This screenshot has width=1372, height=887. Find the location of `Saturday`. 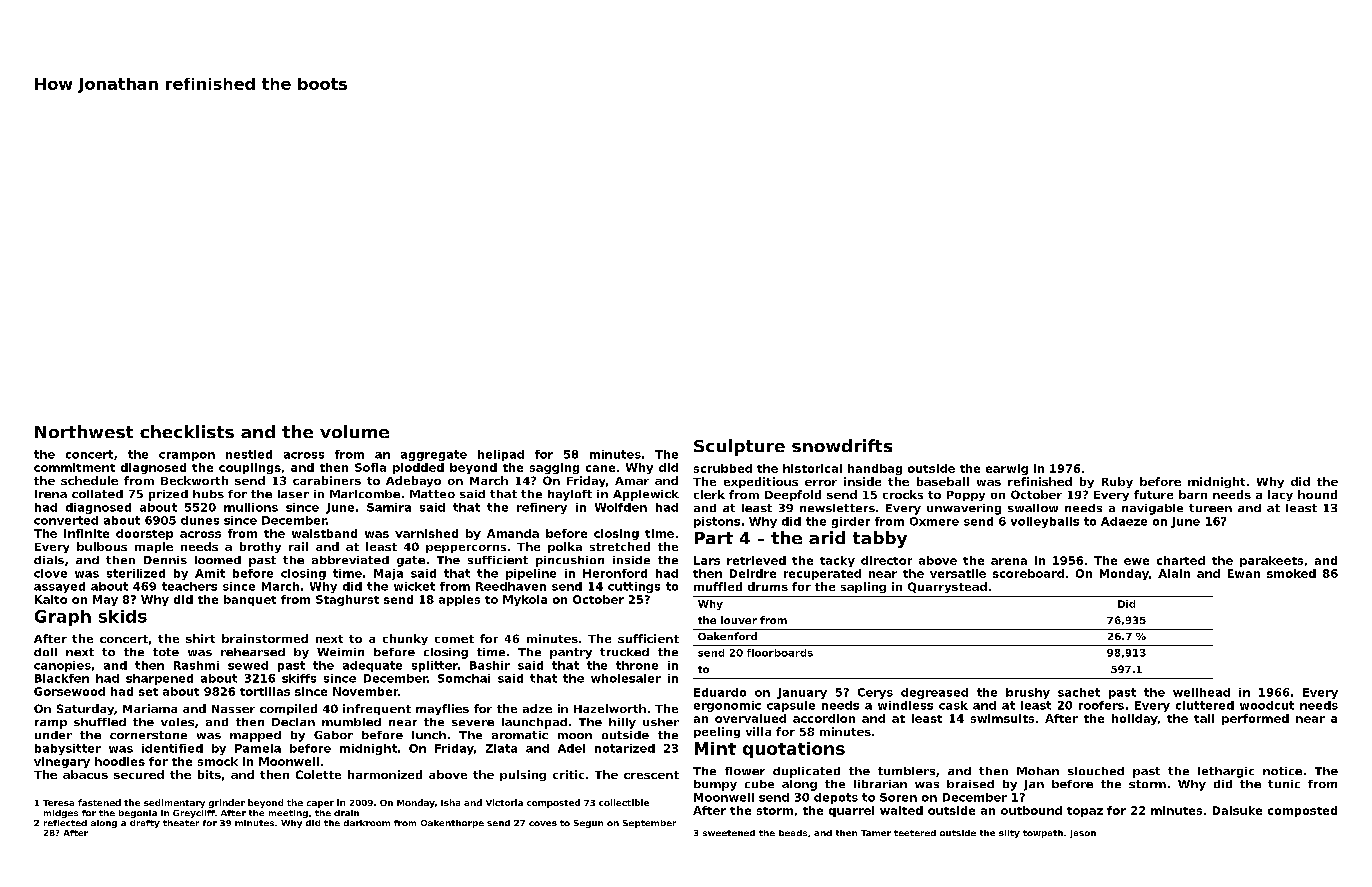

Saturday is located at coordinates (85, 709).
